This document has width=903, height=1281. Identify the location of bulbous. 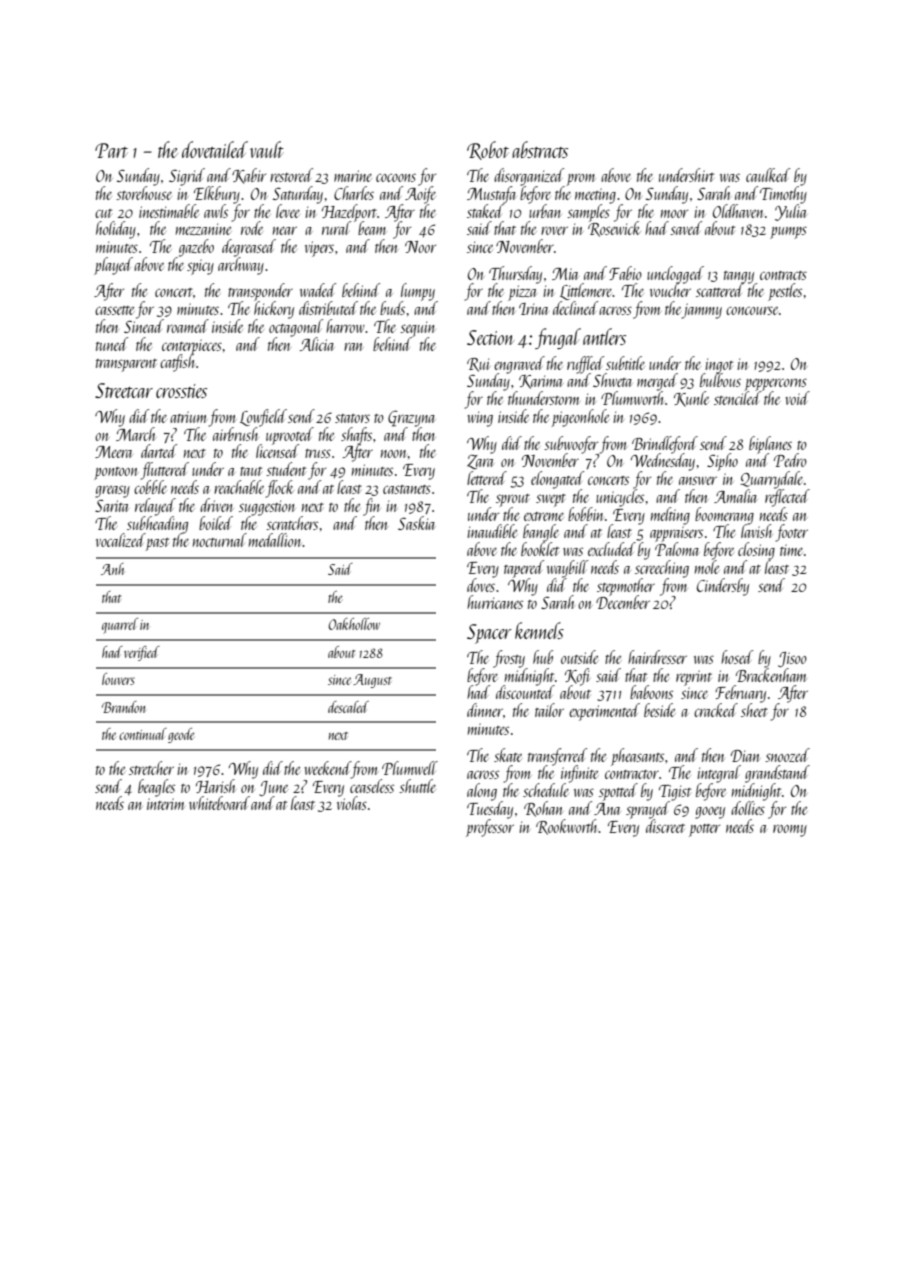
(720, 380).
